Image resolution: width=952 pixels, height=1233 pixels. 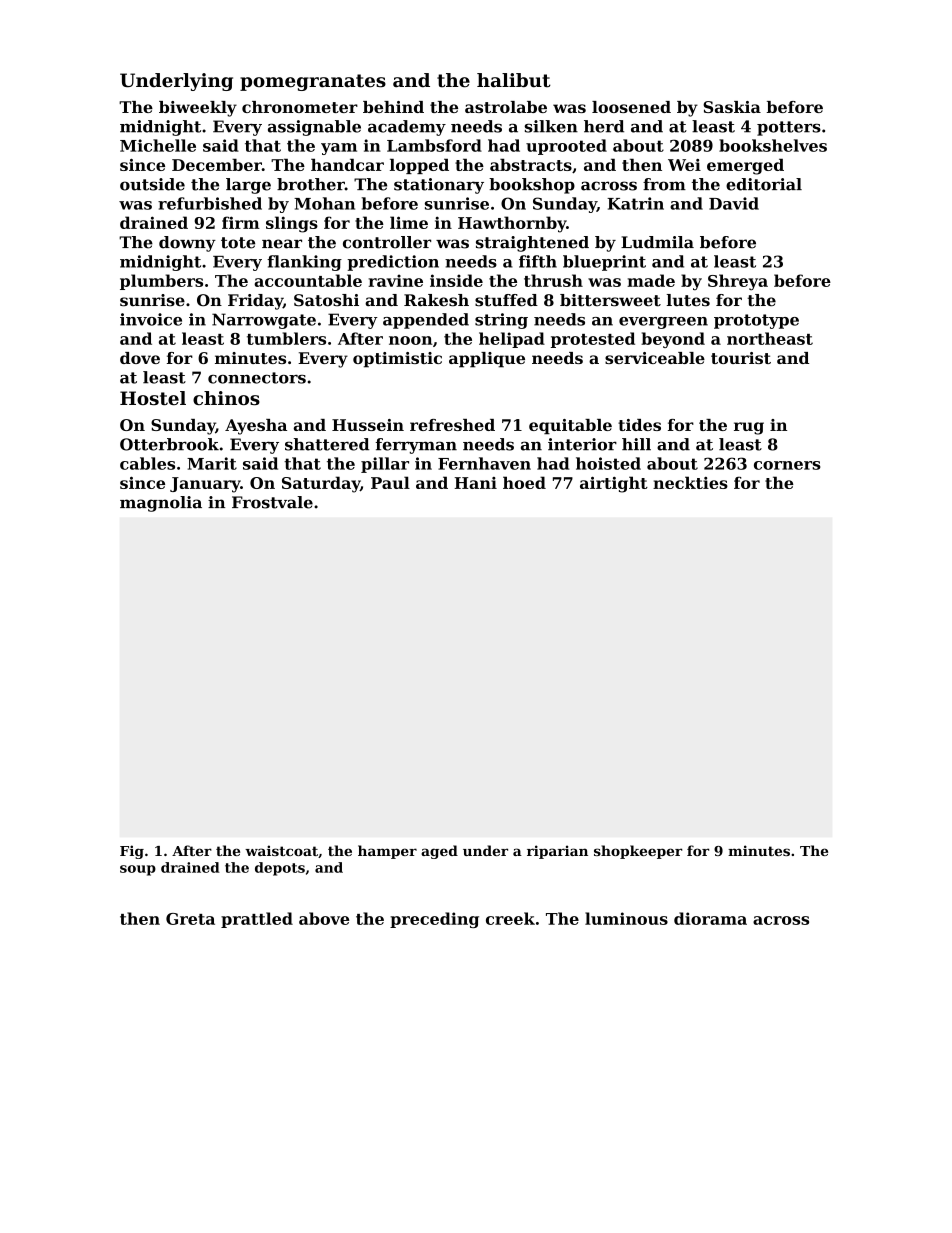 What do you see at coordinates (732, 107) in the image?
I see `Saskia` at bounding box center [732, 107].
